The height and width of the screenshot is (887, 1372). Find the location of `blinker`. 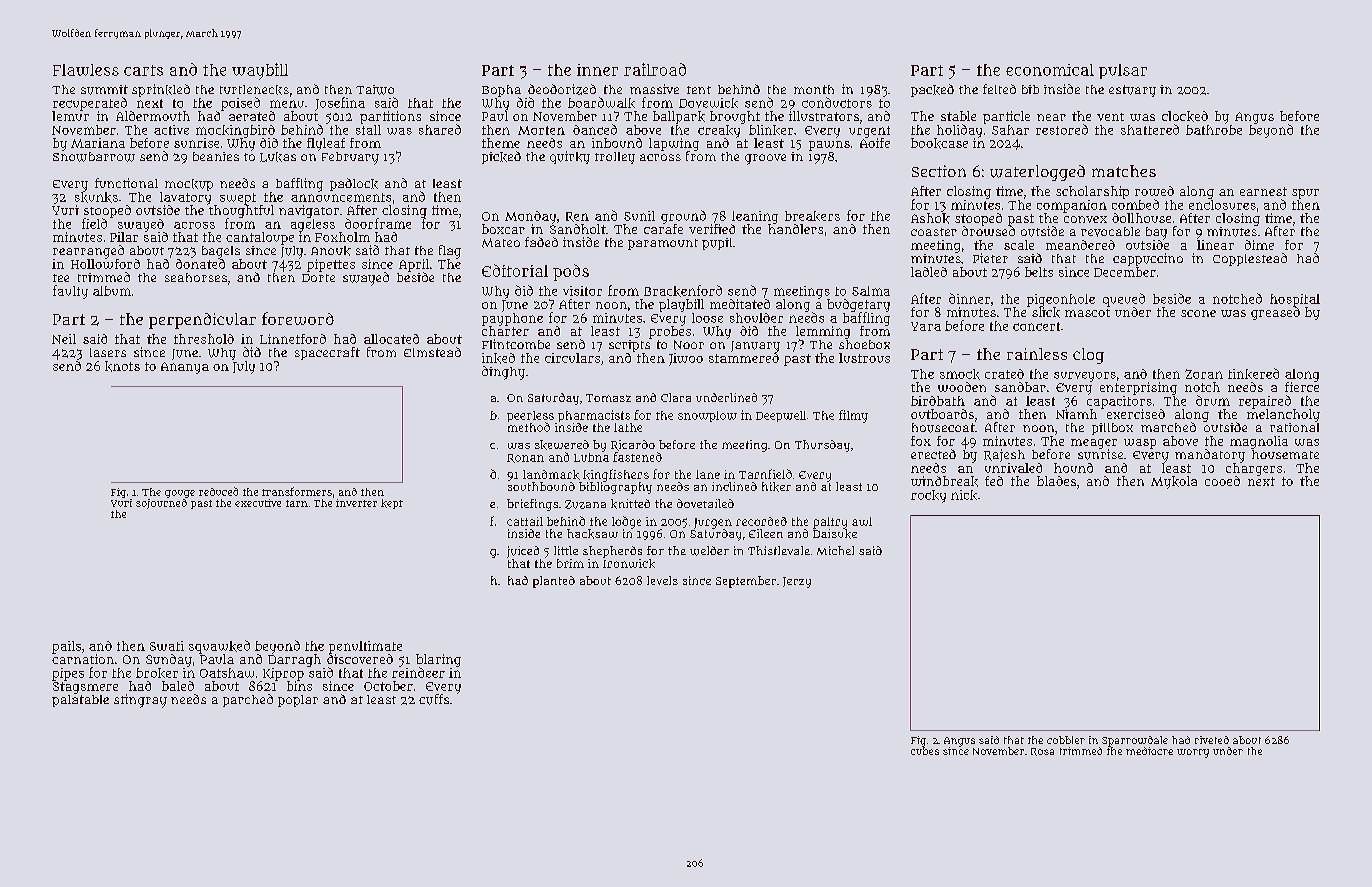

blinker is located at coordinates (771, 130).
